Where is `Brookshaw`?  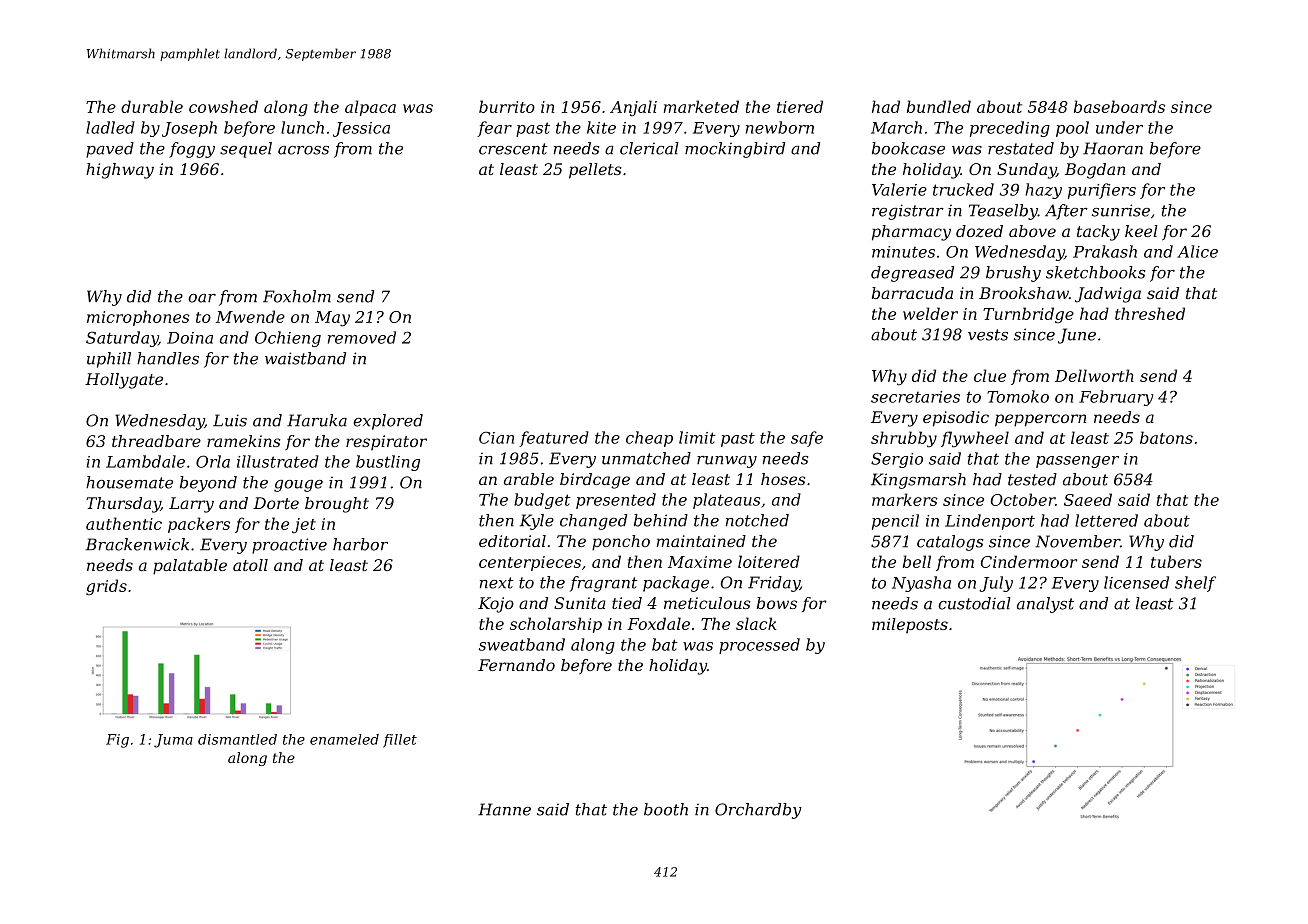 Brookshaw is located at coordinates (1024, 293).
